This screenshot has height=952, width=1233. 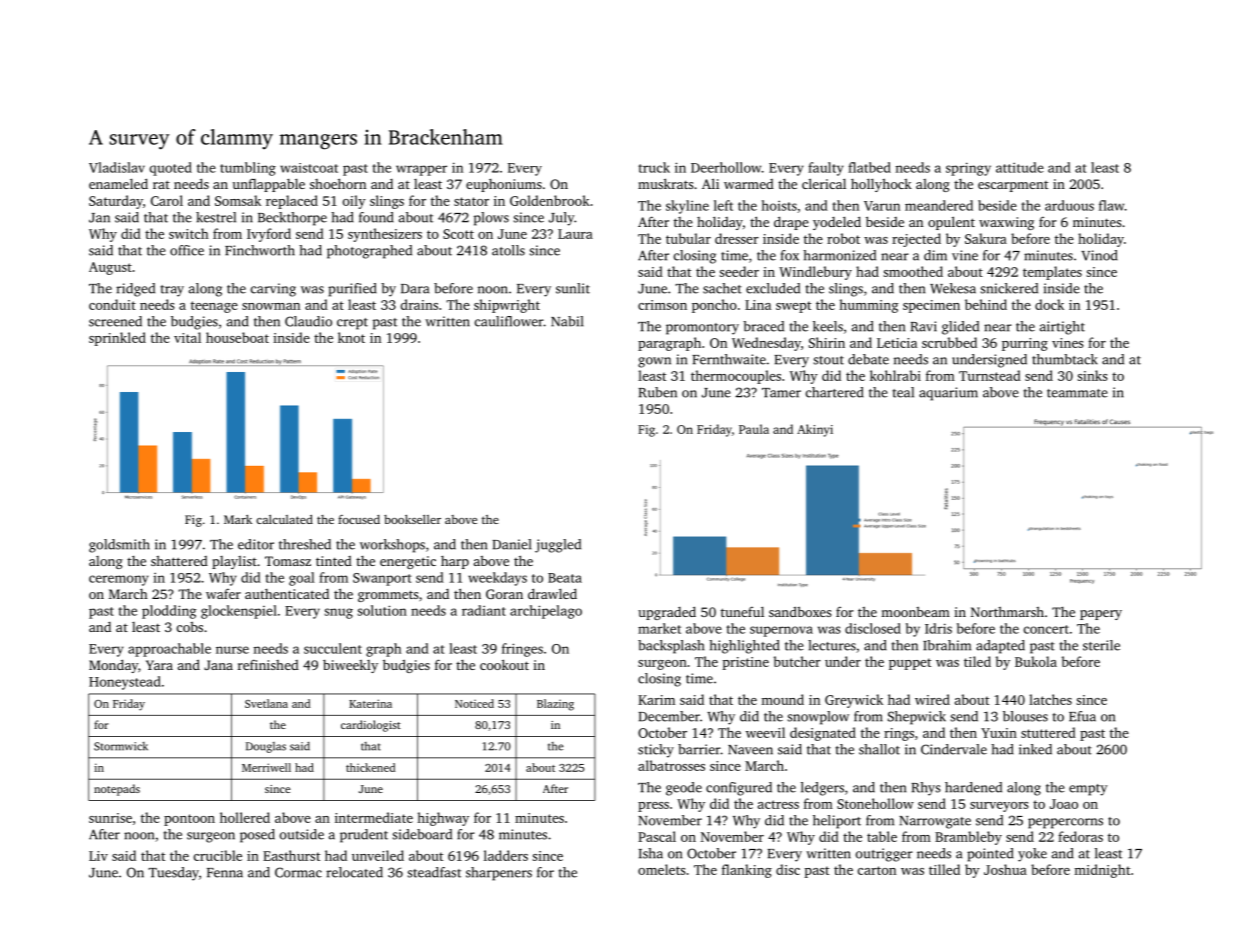 What do you see at coordinates (1077, 393) in the screenshot?
I see `teammate` at bounding box center [1077, 393].
